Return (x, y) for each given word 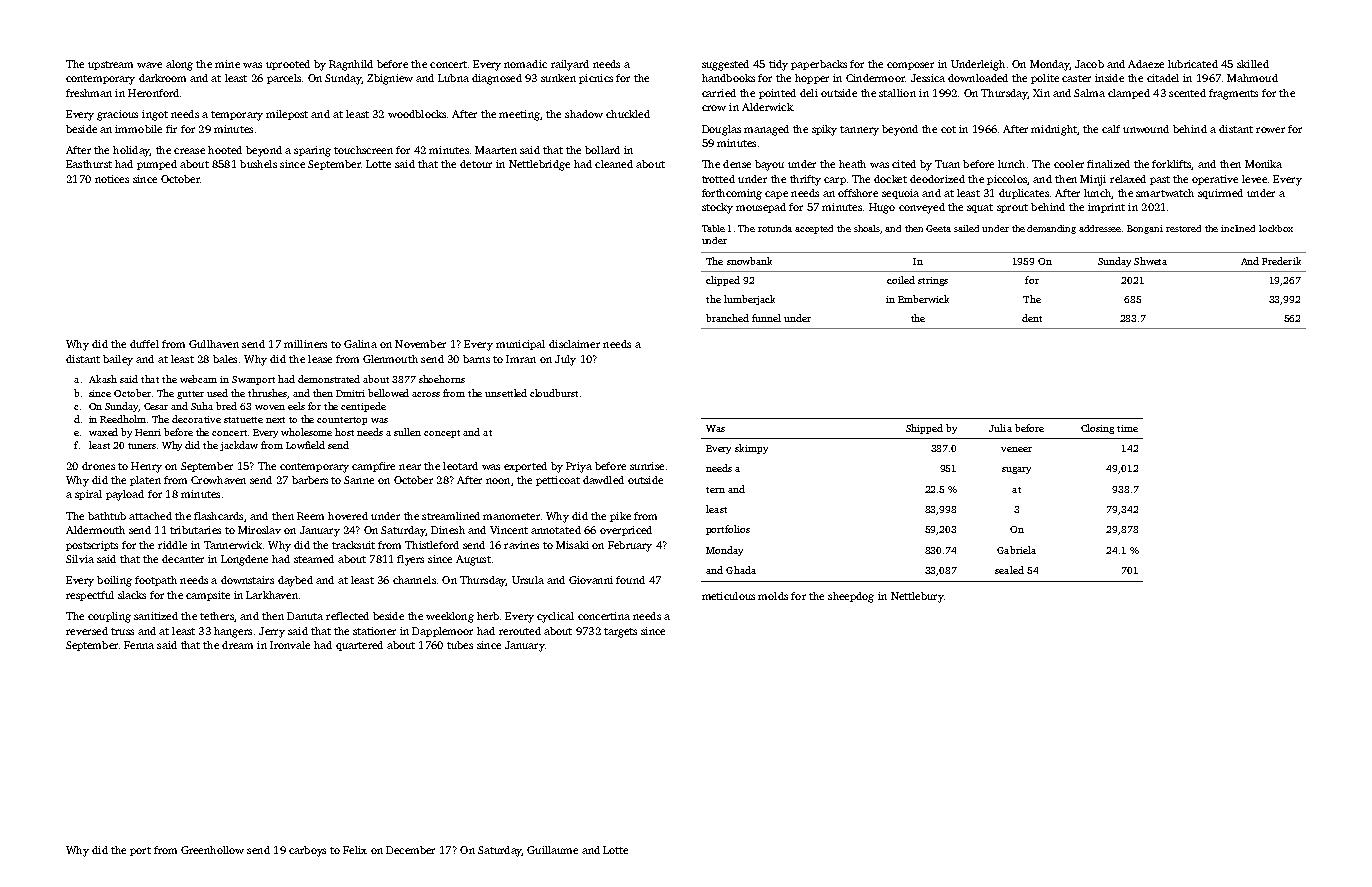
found (630, 580)
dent (1032, 318)
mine (227, 64)
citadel (1163, 78)
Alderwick (767, 107)
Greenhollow (212, 850)
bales (225, 359)
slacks (132, 595)
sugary (1016, 470)
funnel (766, 318)
